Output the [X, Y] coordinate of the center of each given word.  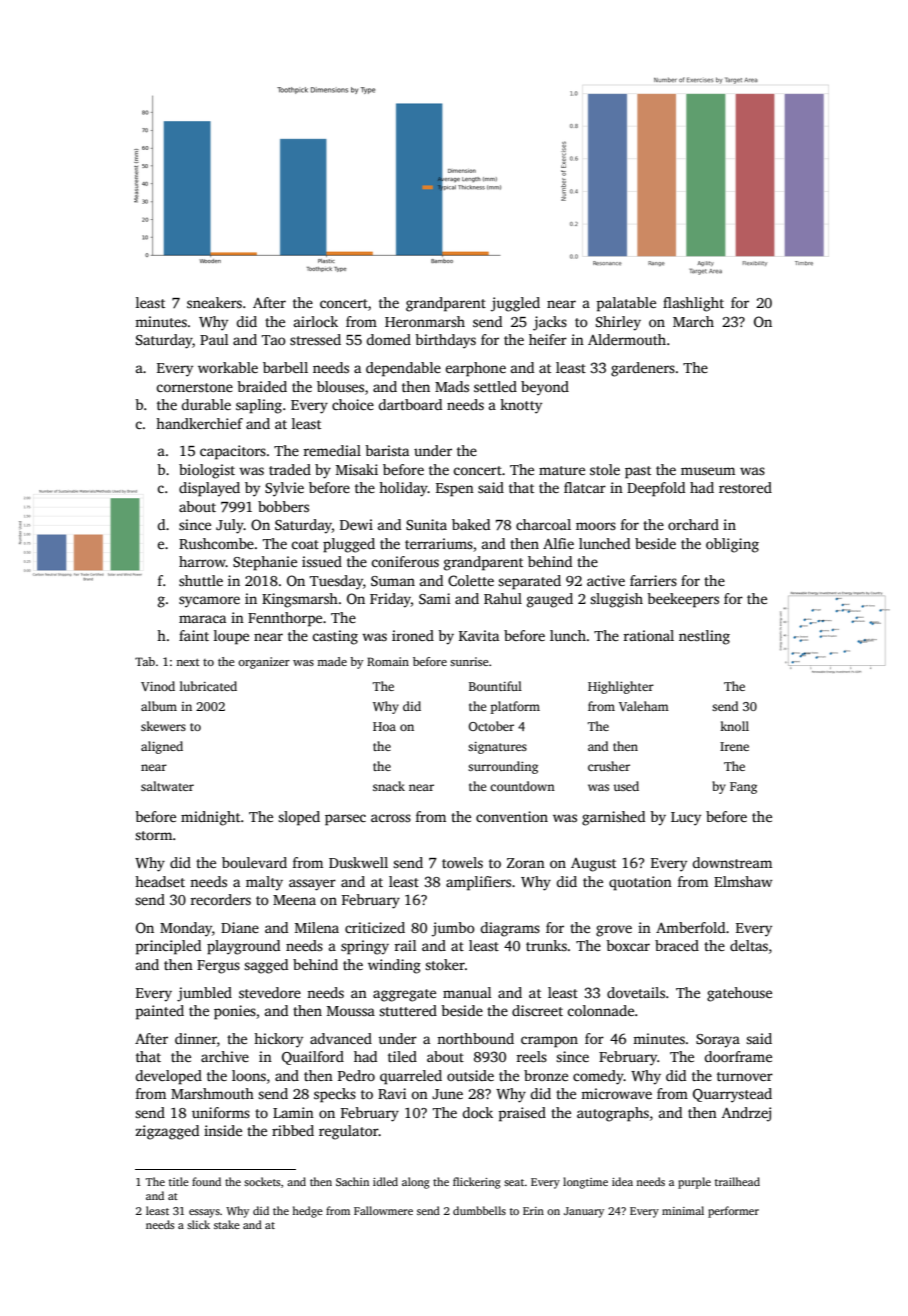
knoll [734, 726]
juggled [515, 304]
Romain [388, 661]
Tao [274, 340]
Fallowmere [383, 1210]
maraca [202, 619]
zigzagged [167, 1132]
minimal [683, 1210]
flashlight [693, 304]
